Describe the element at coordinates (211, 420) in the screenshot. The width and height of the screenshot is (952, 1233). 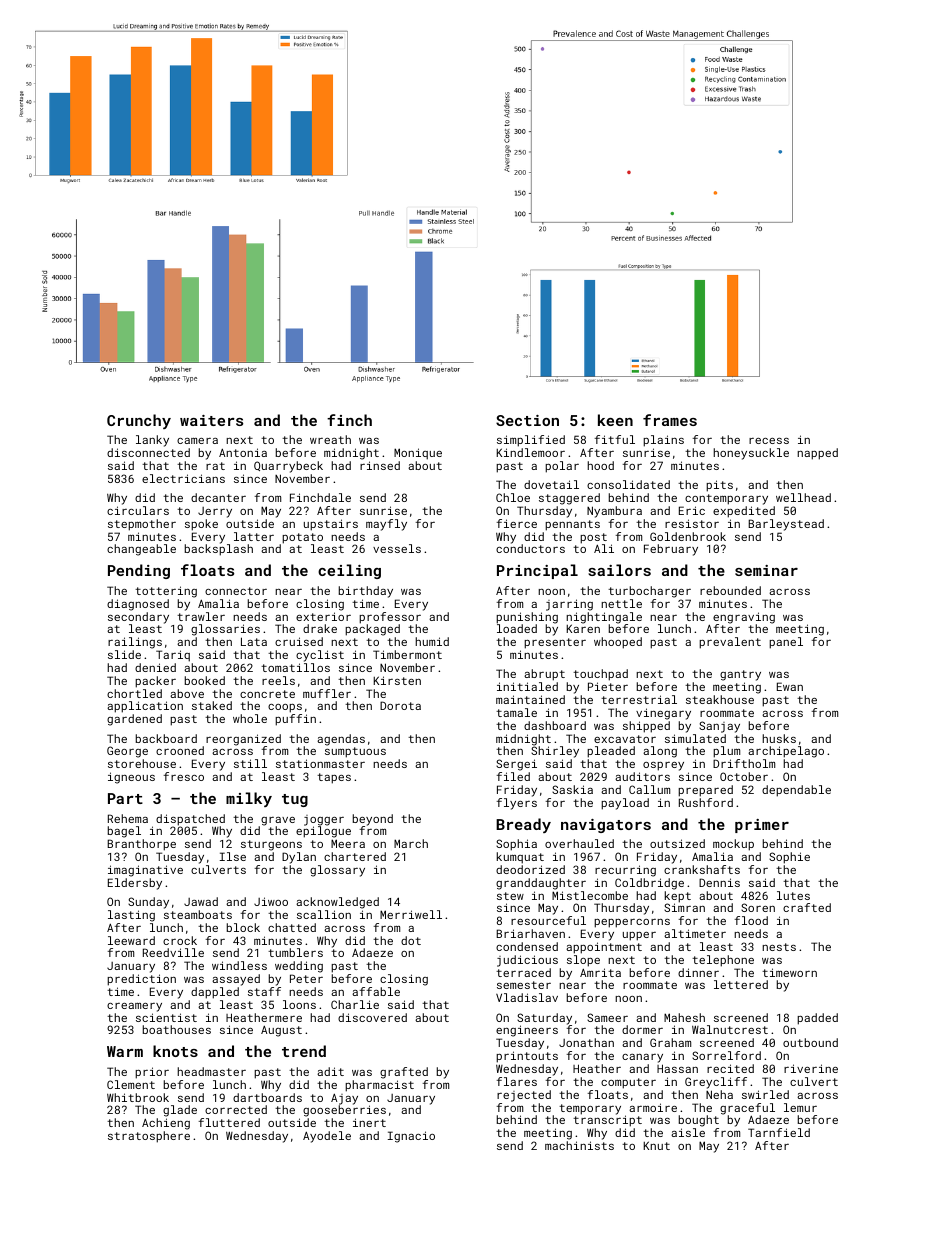
I see `waiters` at that location.
